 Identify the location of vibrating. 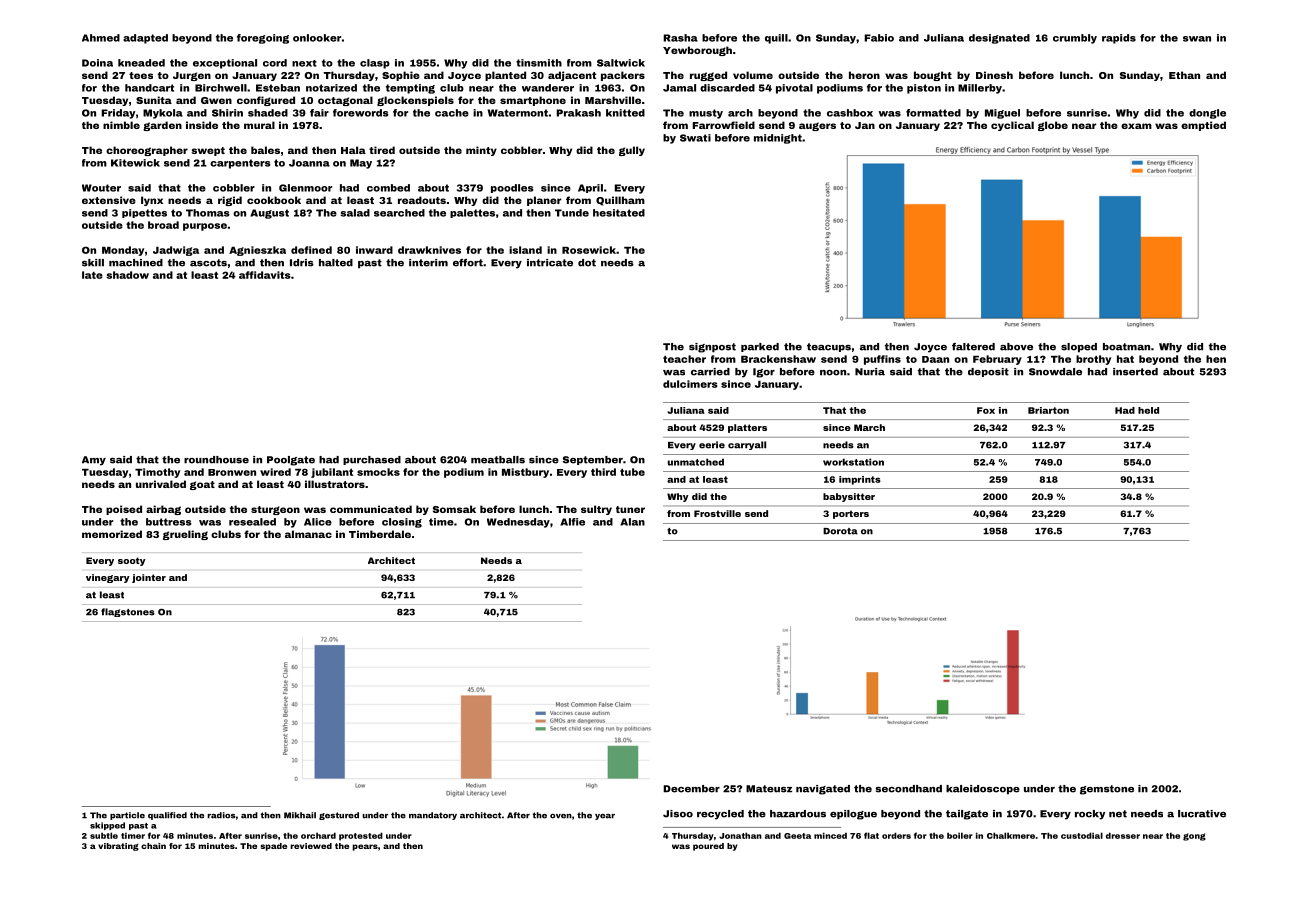
(118, 847).
